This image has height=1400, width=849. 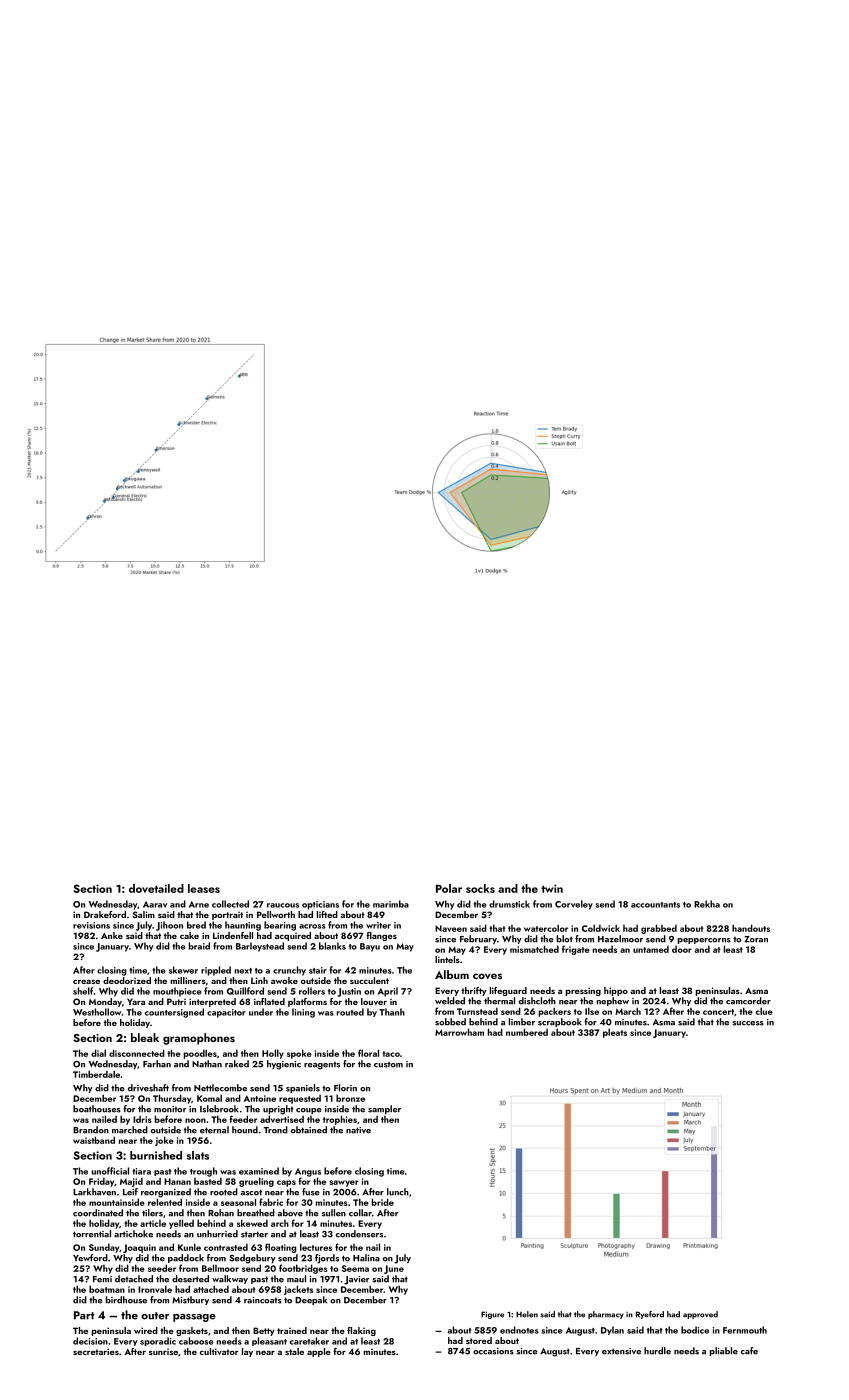 I want to click on revisions, so click(x=91, y=925).
